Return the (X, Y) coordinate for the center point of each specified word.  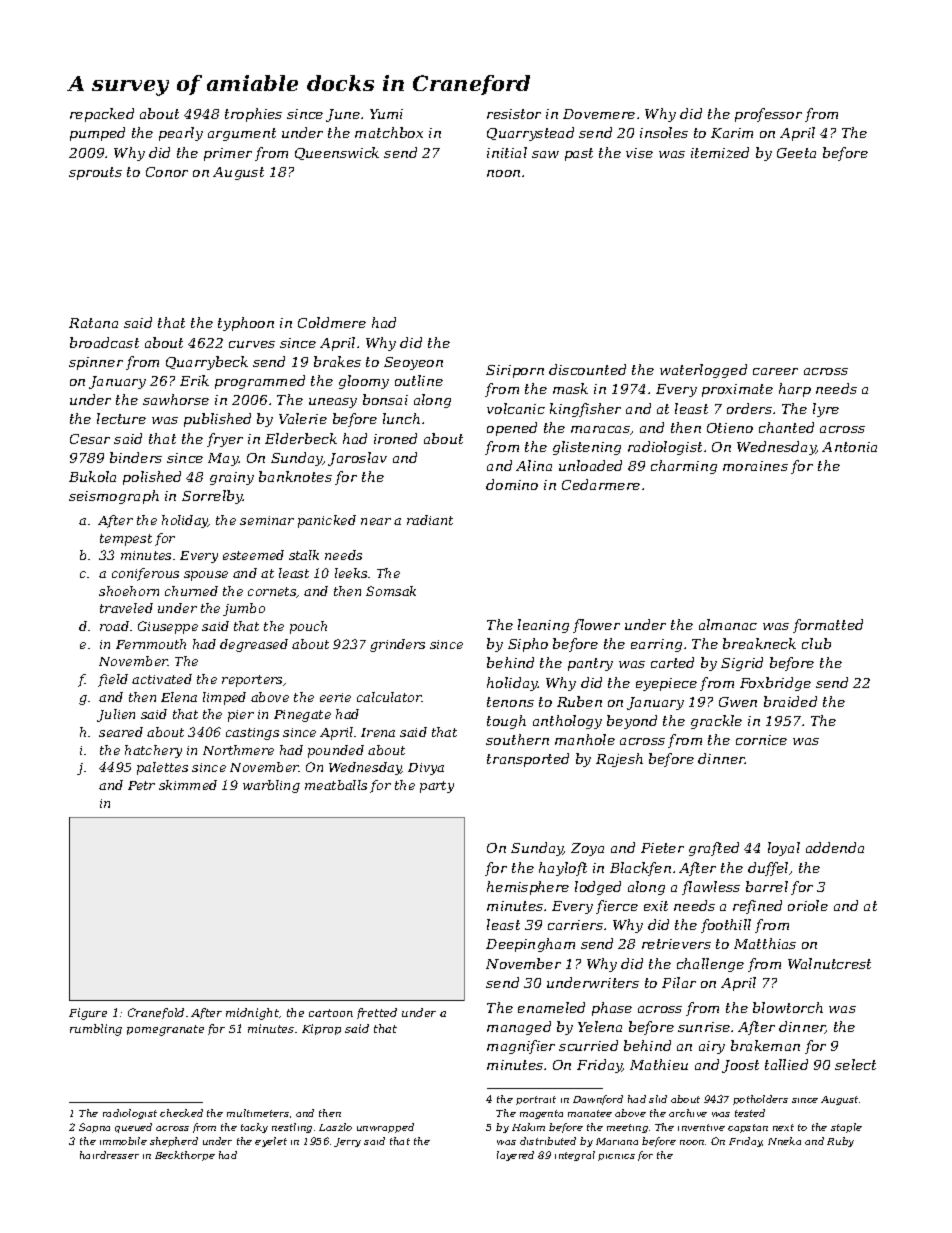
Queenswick (337, 153)
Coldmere (332, 322)
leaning (543, 626)
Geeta (796, 153)
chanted (786, 427)
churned (191, 591)
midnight (252, 1014)
